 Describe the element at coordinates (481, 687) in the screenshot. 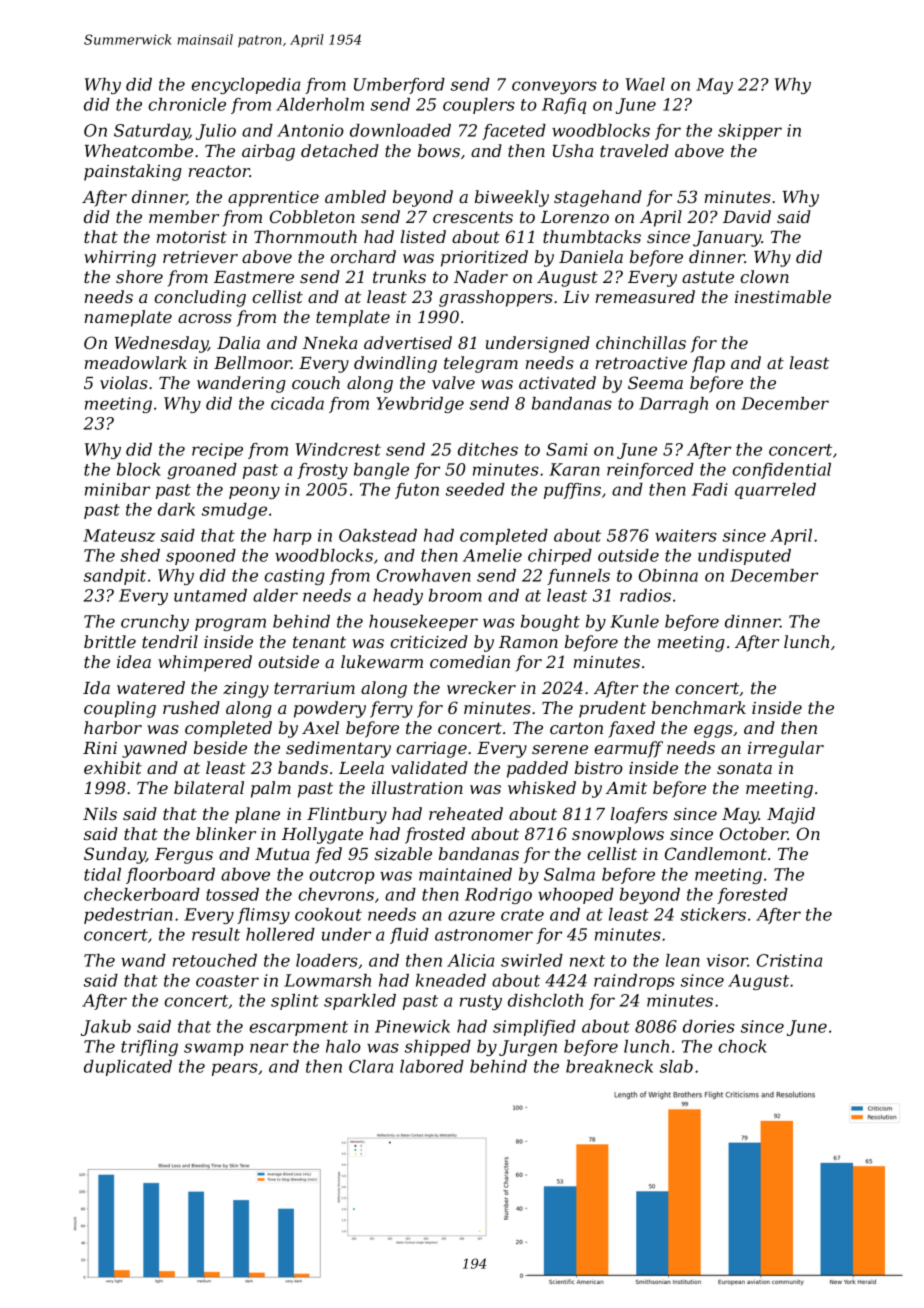

I see `wrecker` at that location.
